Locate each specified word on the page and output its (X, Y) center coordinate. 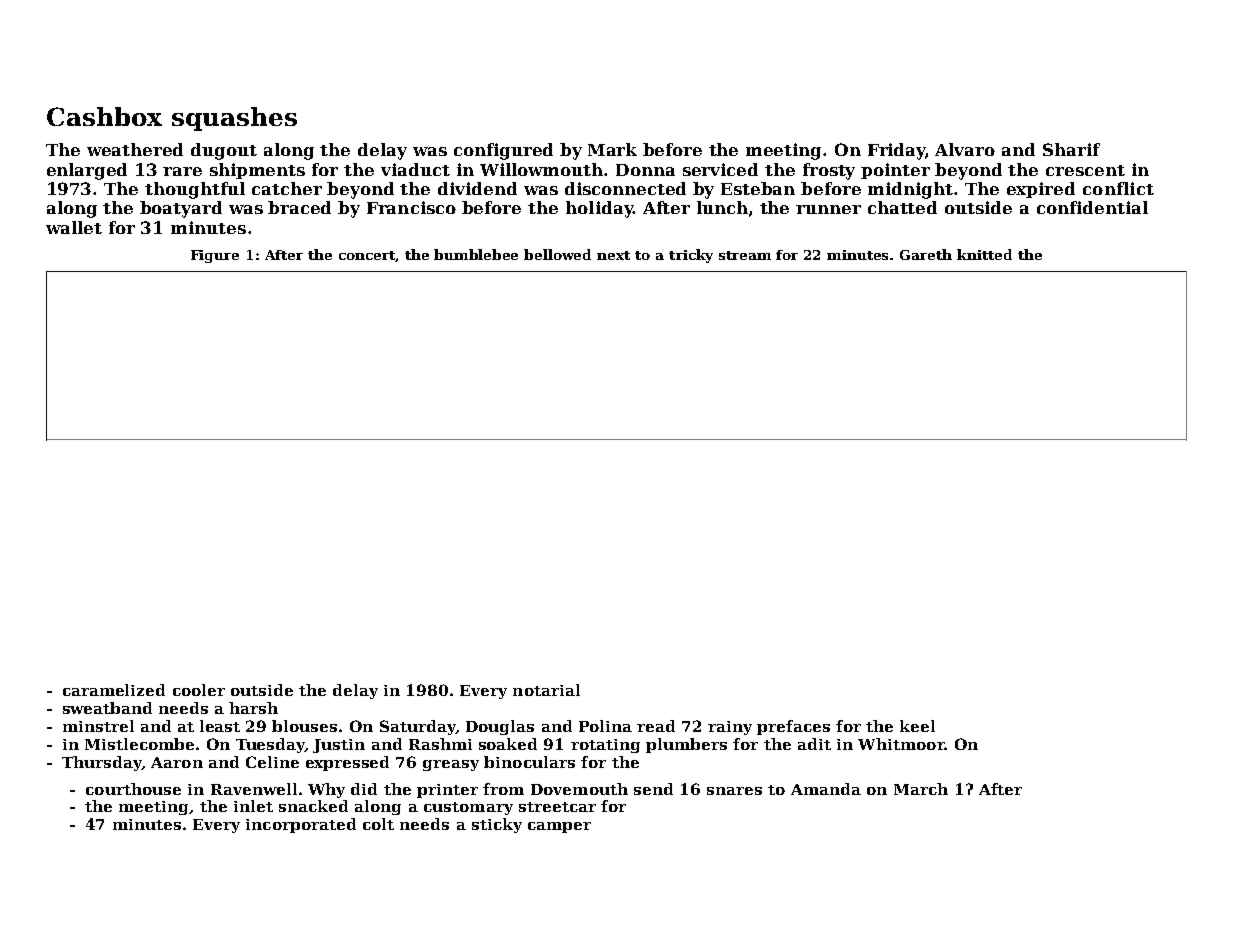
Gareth (926, 254)
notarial (546, 690)
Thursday (102, 763)
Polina (605, 726)
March (921, 789)
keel (917, 726)
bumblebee (476, 254)
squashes (234, 119)
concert (367, 256)
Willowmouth (542, 169)
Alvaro (965, 149)
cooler (199, 690)
